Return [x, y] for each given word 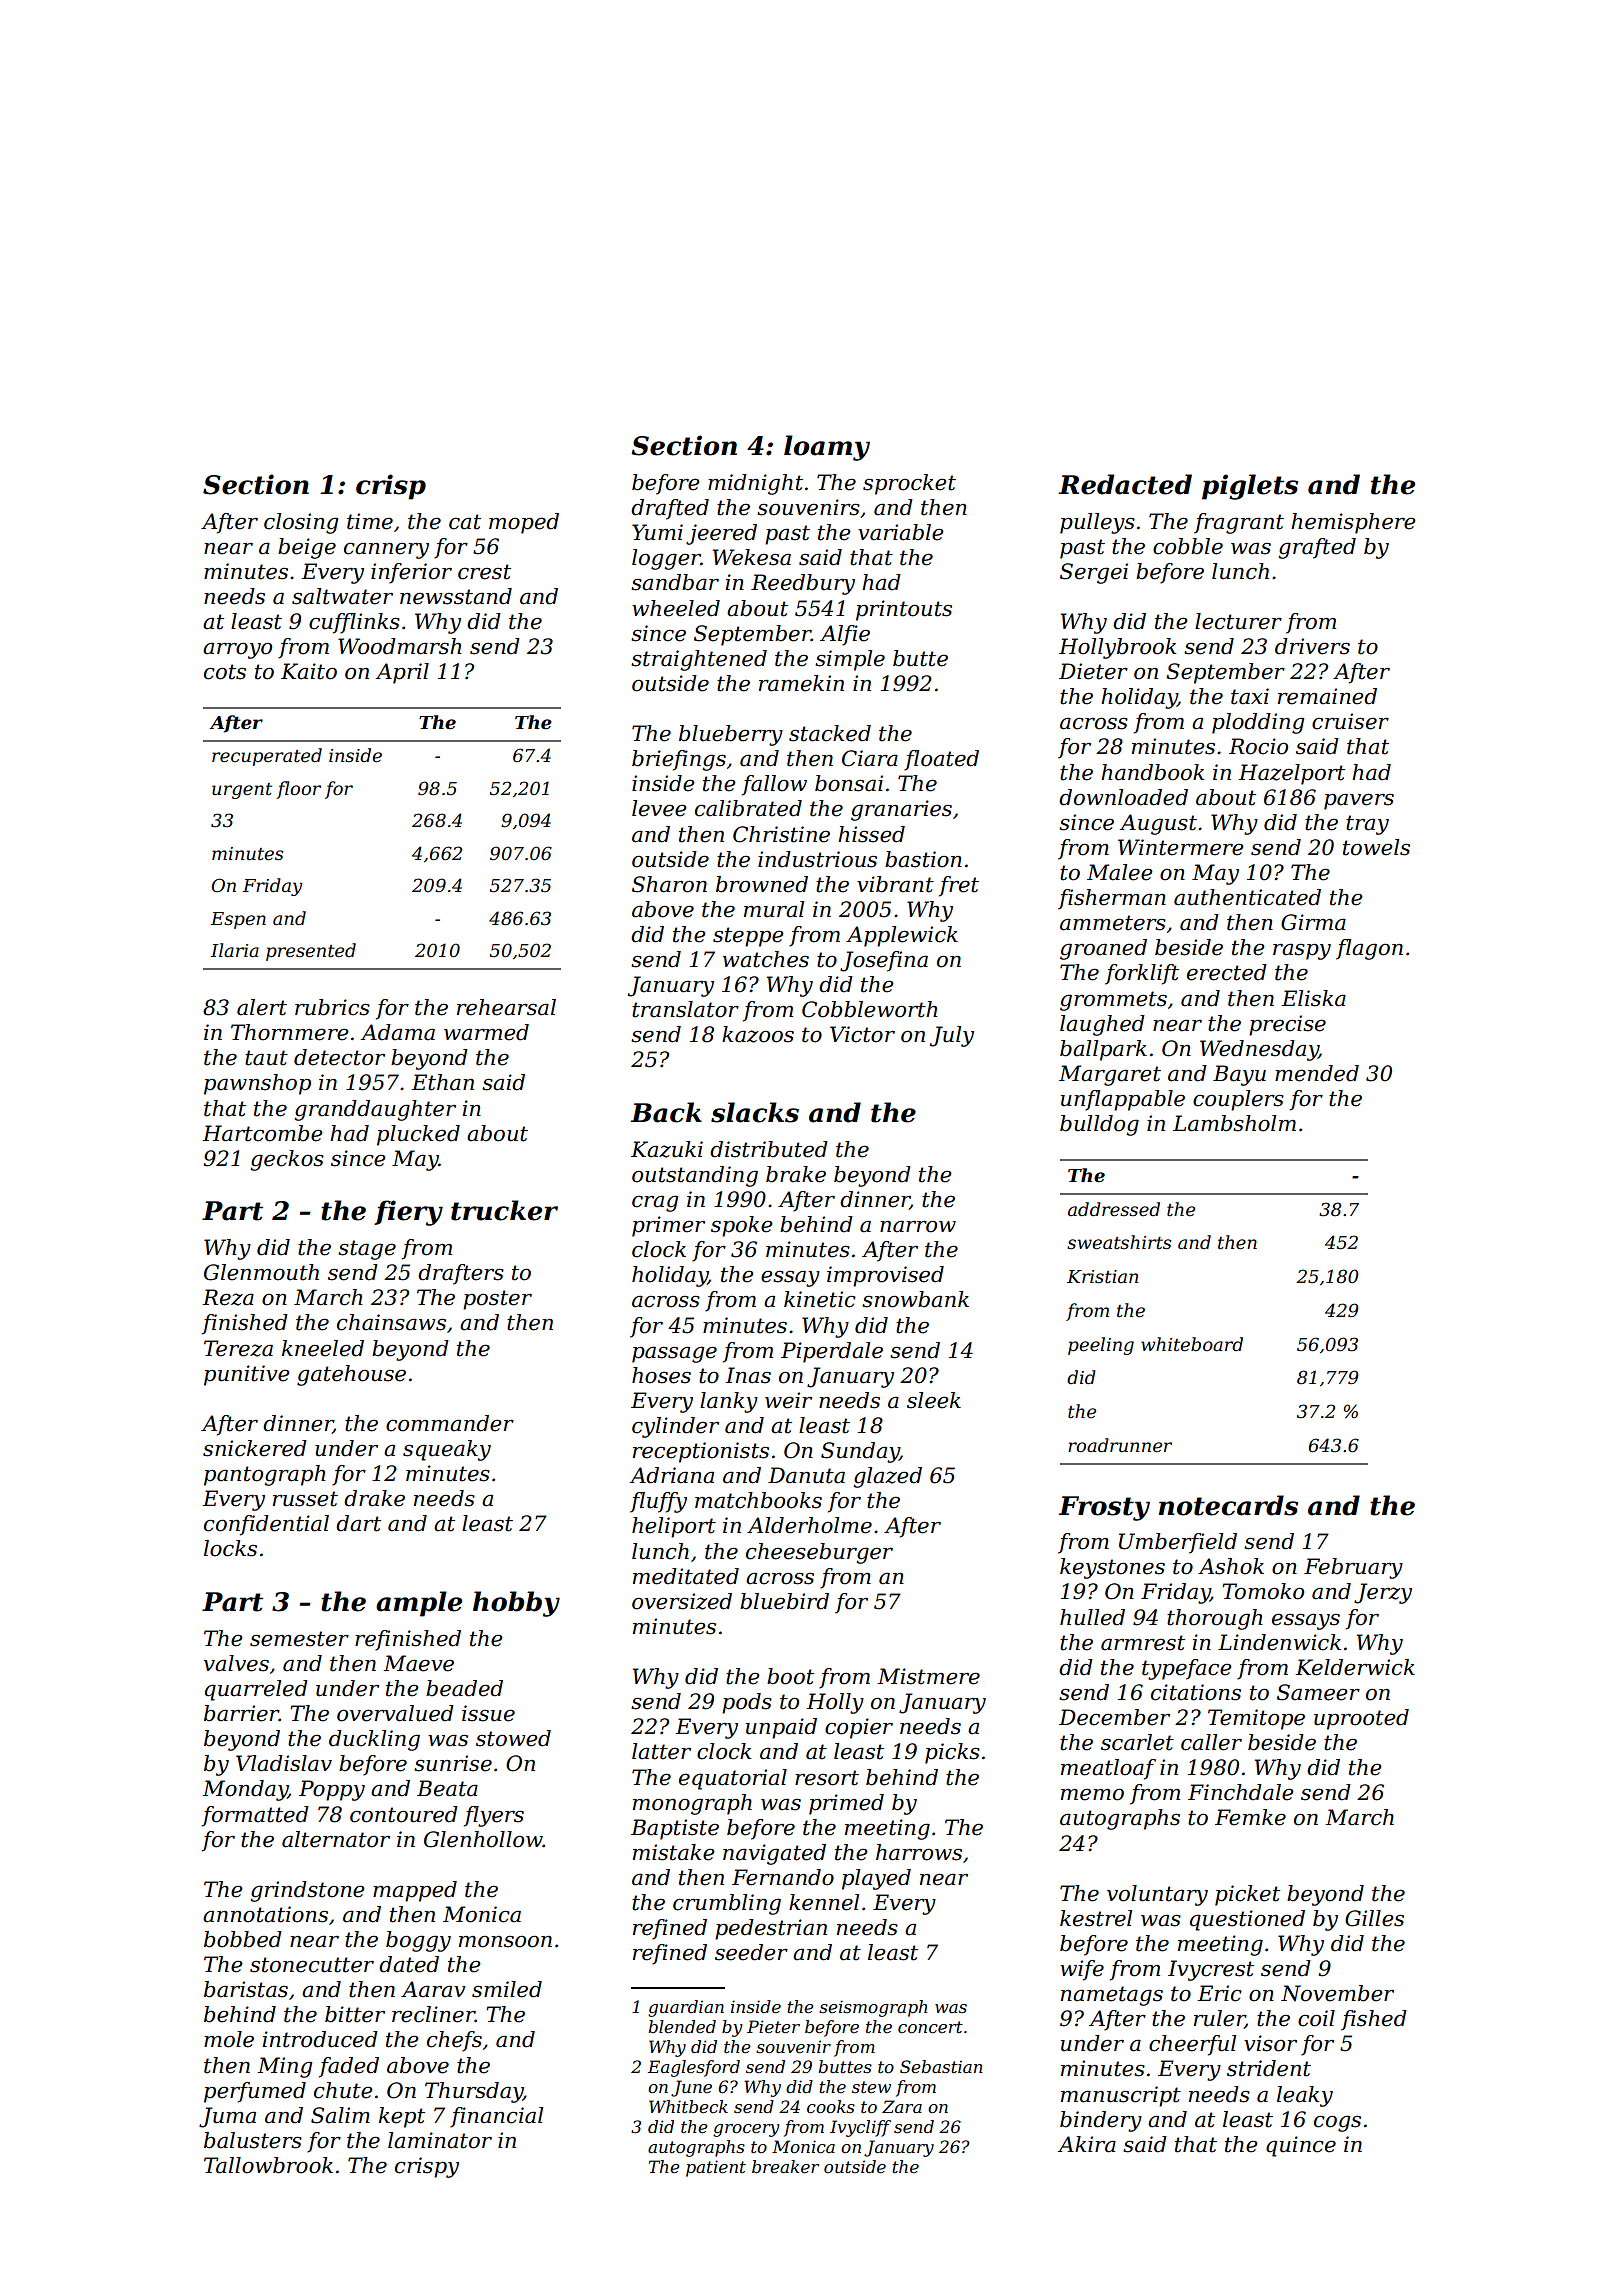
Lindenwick [1279, 1642]
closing [301, 523]
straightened [699, 660]
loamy [827, 448]
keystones [1112, 1568]
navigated [774, 1854]
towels [1376, 847]
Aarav [433, 1989]
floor [298, 790]
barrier [241, 1713]
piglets [1250, 487]
